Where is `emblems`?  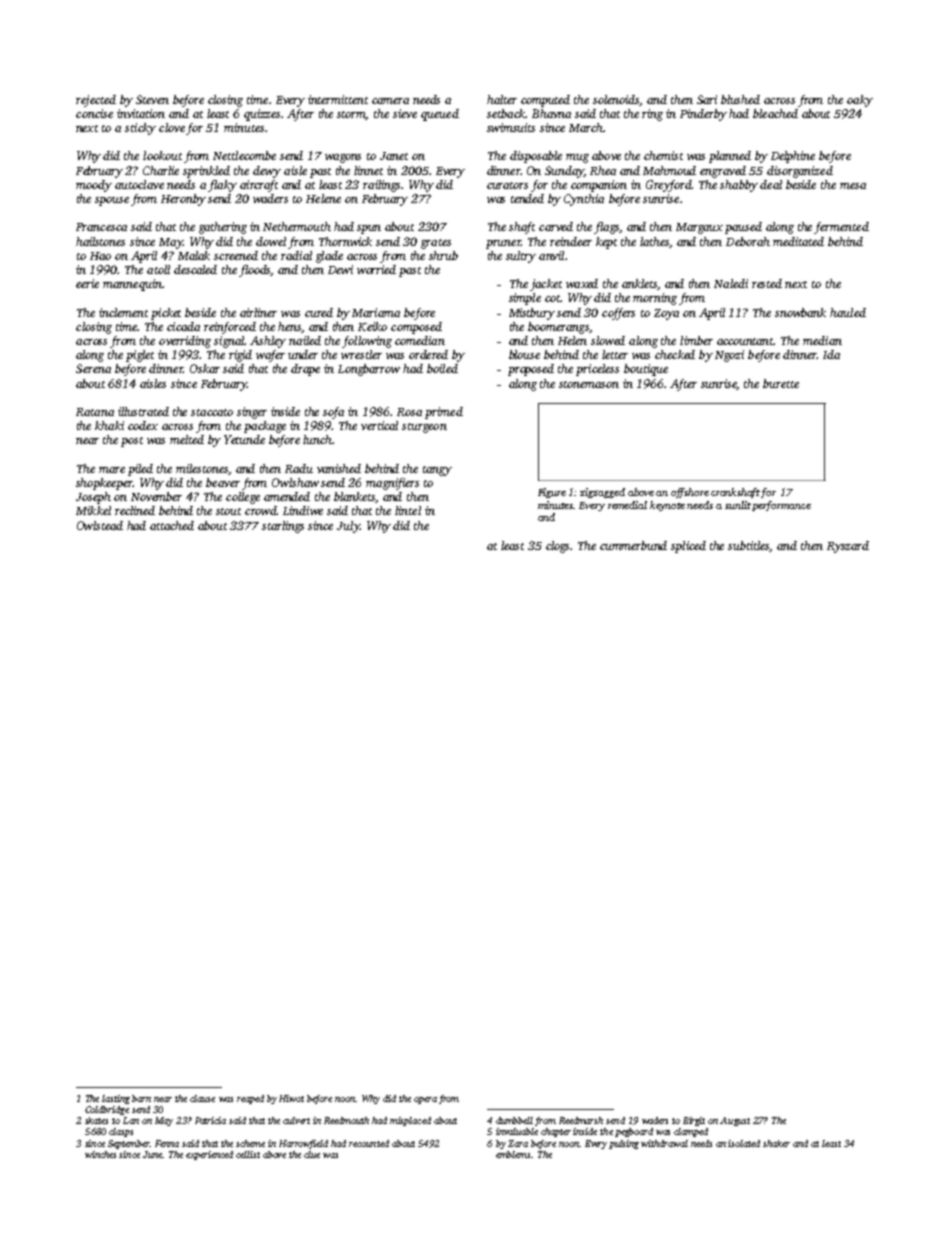 emblems is located at coordinates (513, 1154).
